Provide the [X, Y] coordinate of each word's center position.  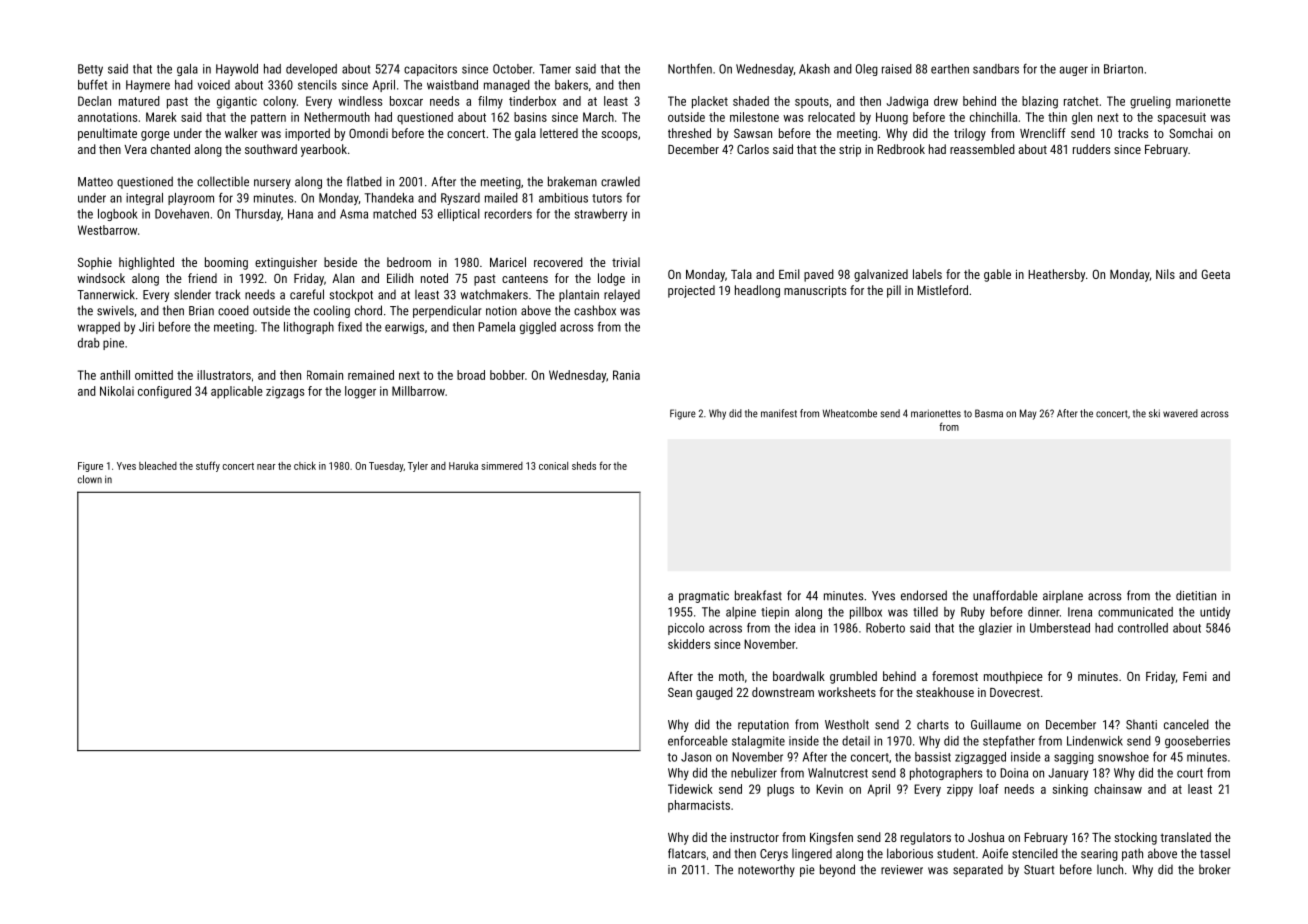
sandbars [996, 69]
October [513, 69]
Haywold [237, 70]
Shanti [1141, 724]
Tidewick [690, 789]
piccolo [686, 629]
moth [731, 676]
